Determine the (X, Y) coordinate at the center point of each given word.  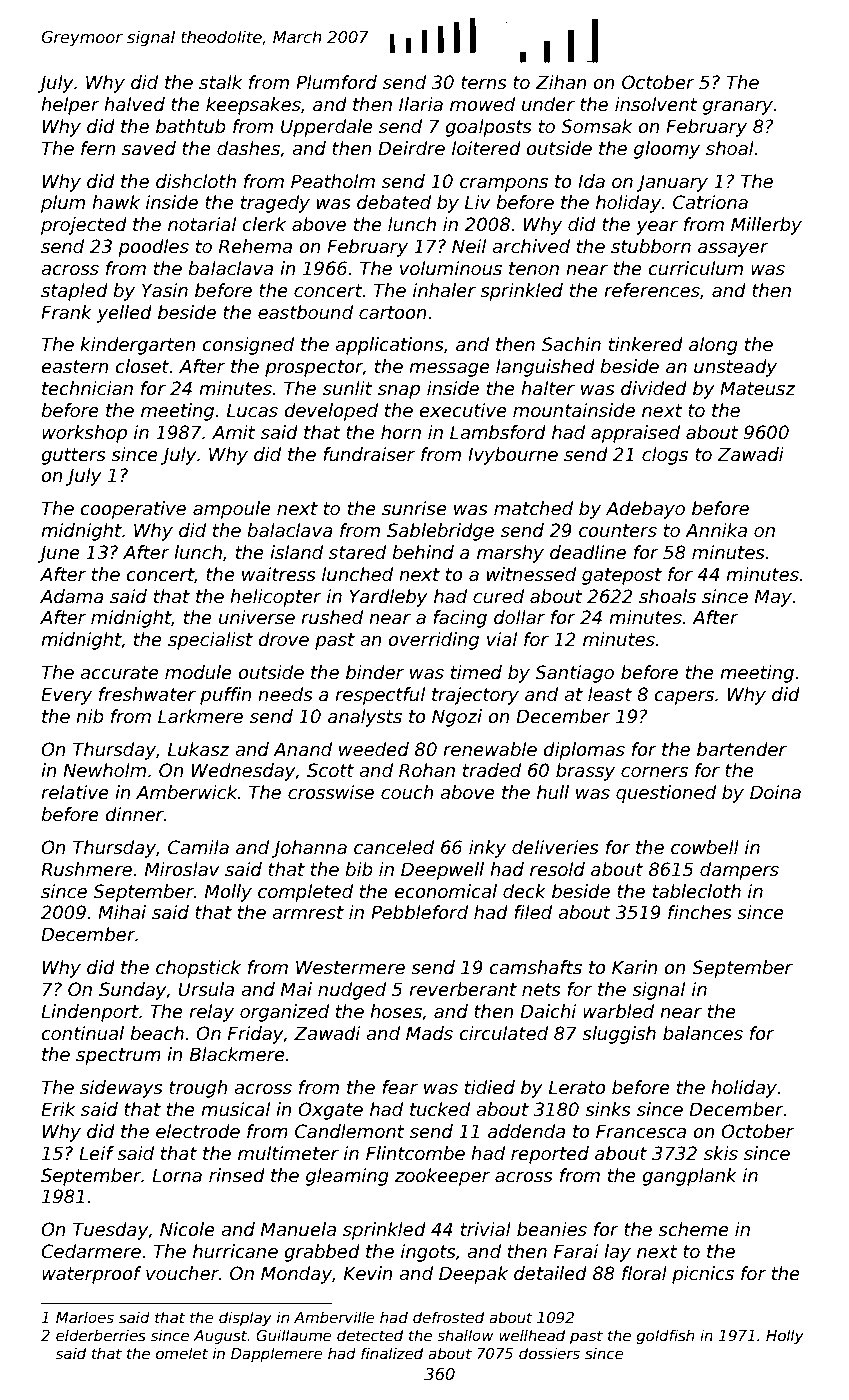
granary (738, 108)
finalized (392, 1353)
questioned (666, 794)
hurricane (235, 1251)
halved (134, 104)
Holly (785, 1336)
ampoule (232, 510)
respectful (380, 696)
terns (484, 83)
